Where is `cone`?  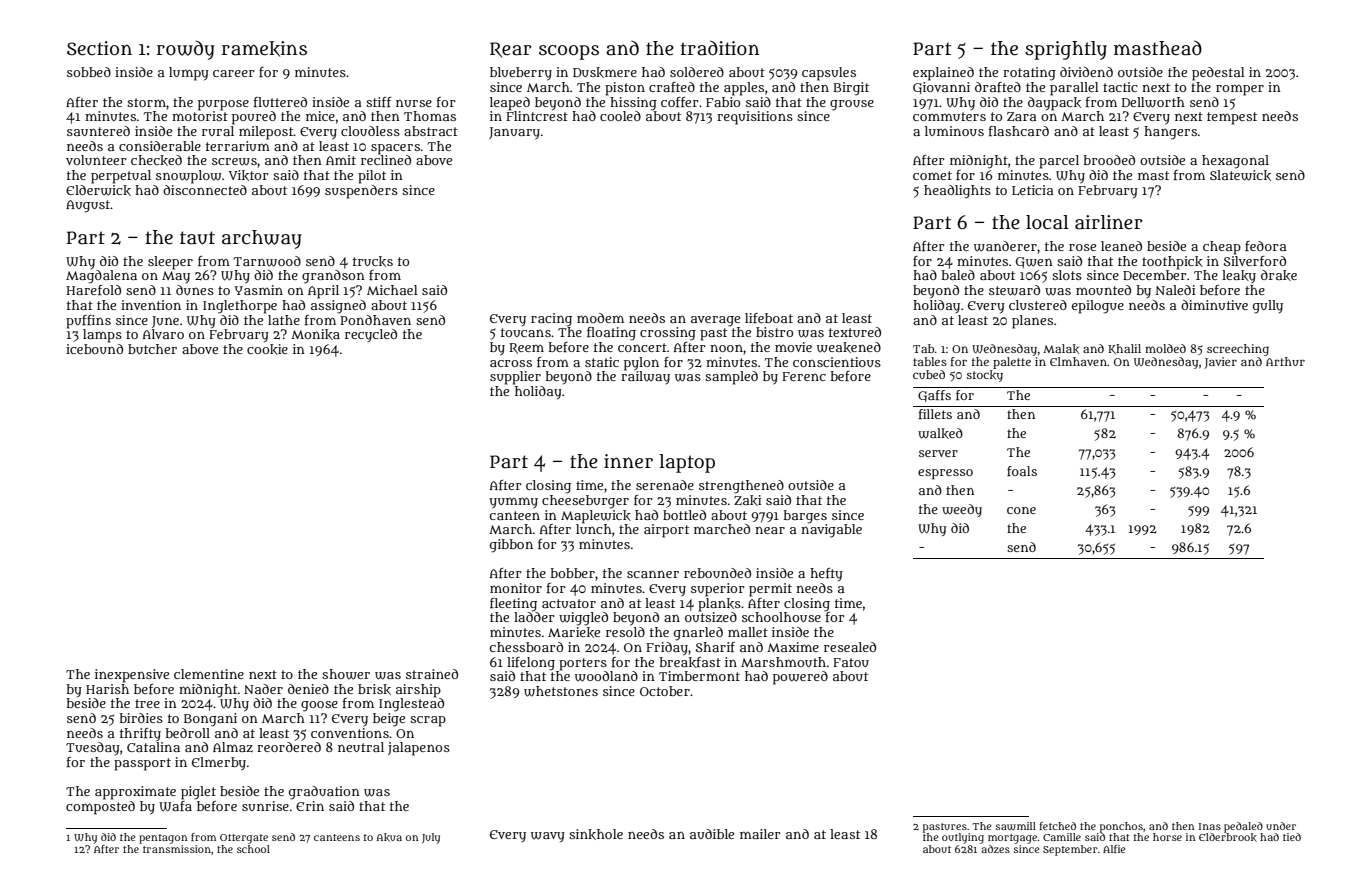
cone is located at coordinates (1021, 510).
